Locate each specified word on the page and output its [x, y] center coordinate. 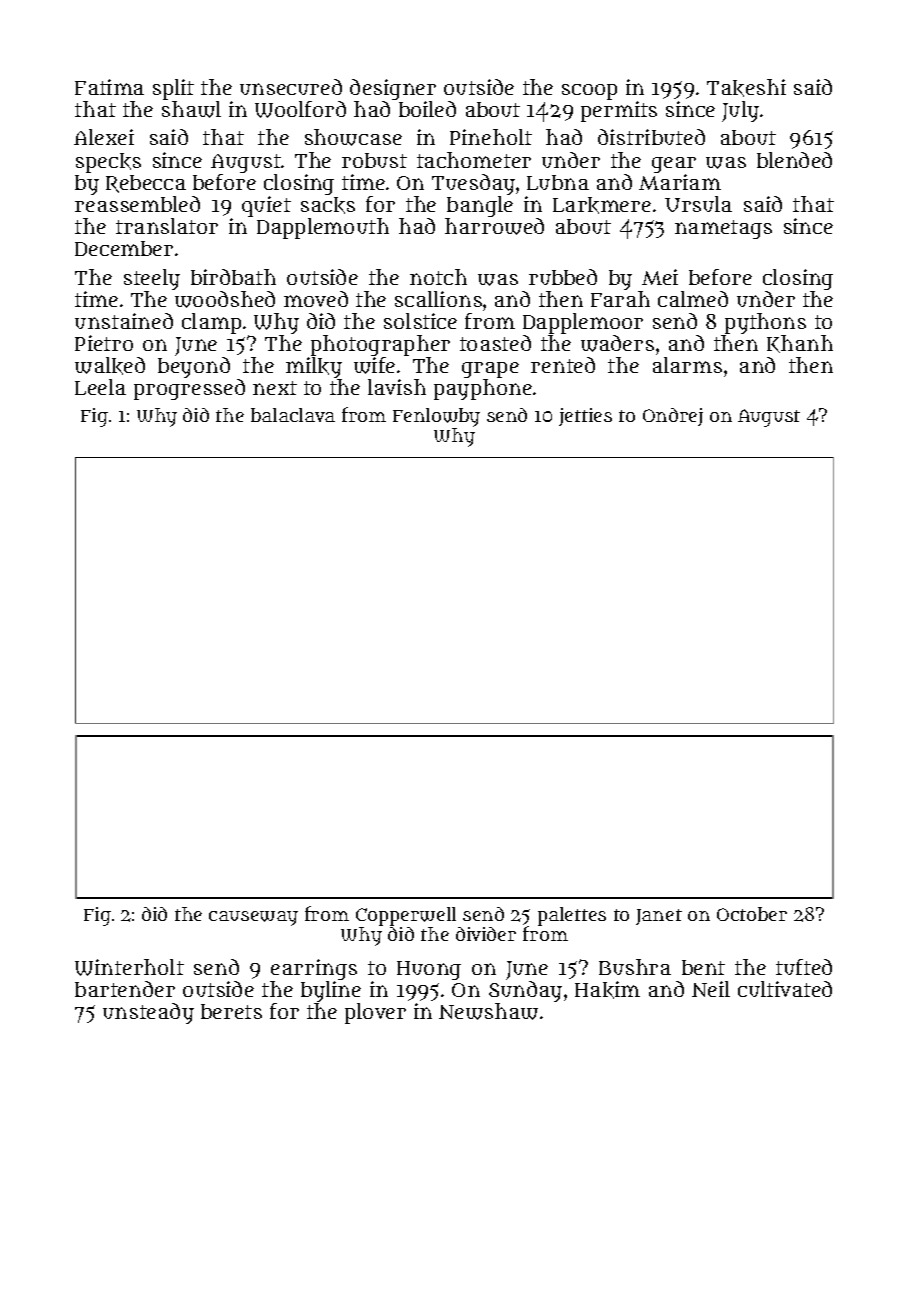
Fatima [109, 87]
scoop [589, 92]
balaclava [293, 415]
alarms [687, 365]
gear [674, 165]
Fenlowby [436, 417]
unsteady [148, 1013]
